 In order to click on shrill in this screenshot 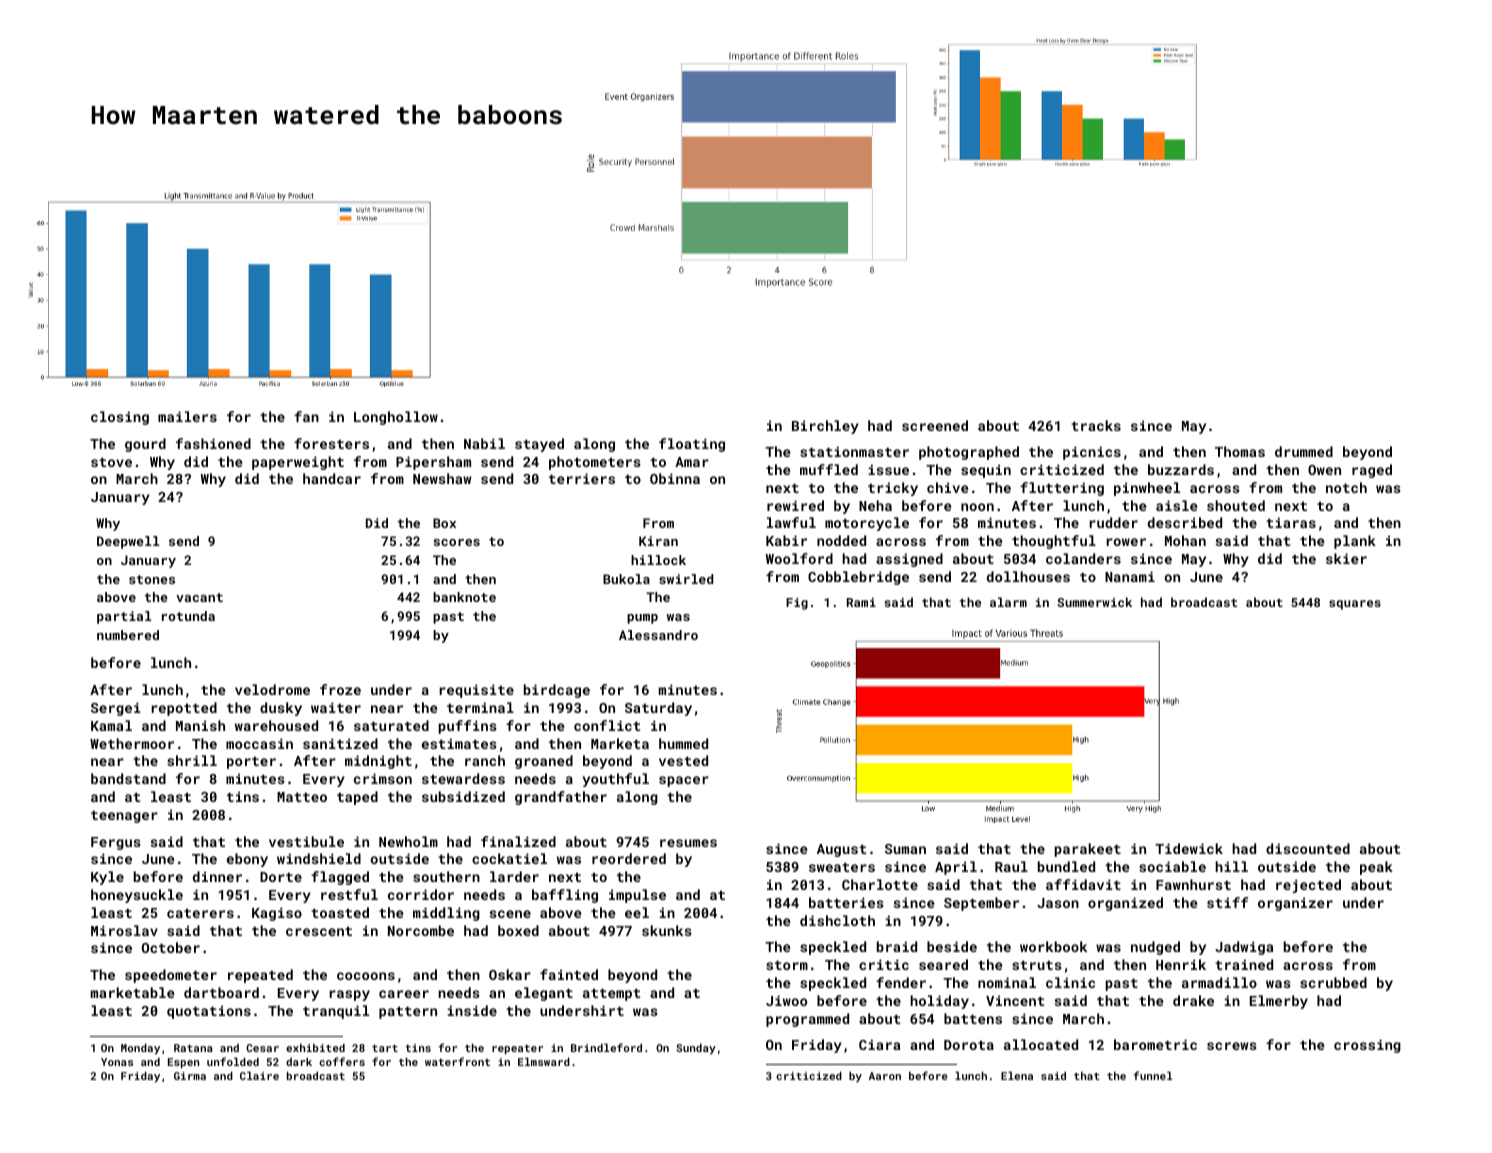, I will do `click(192, 760)`.
